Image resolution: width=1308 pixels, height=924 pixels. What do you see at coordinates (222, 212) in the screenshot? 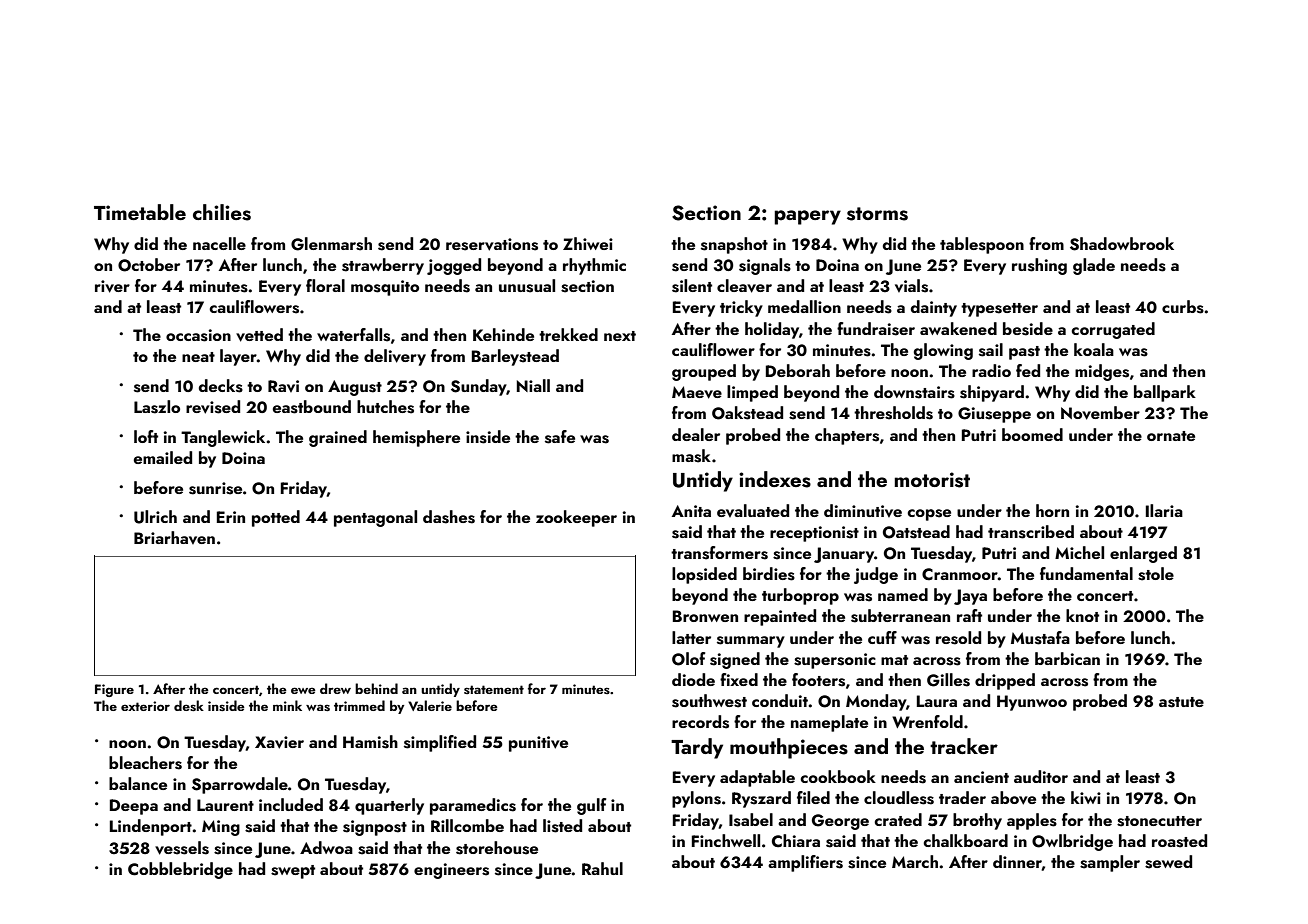
I see `chilies` at bounding box center [222, 212].
